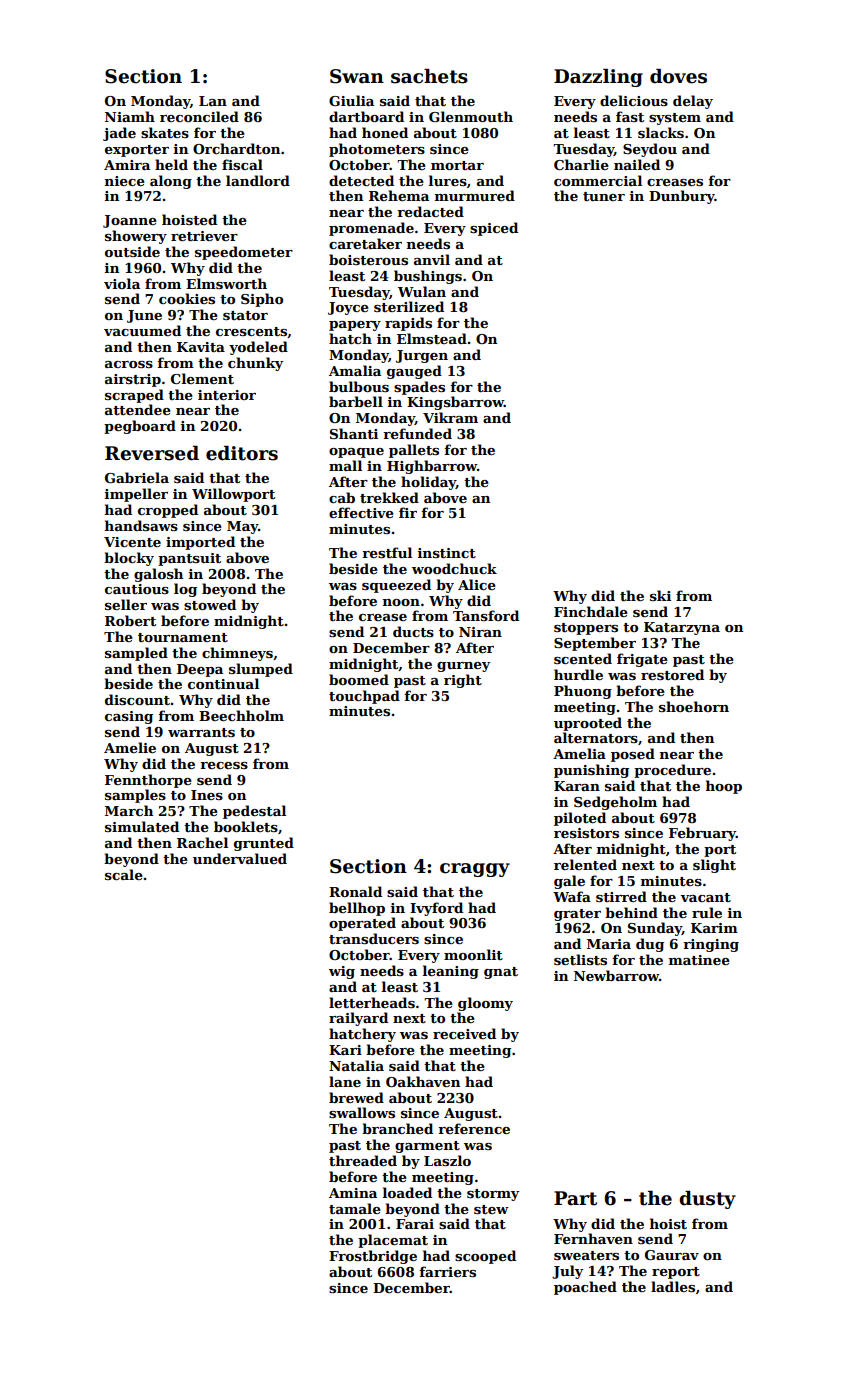 The width and height of the image is (849, 1400). Describe the element at coordinates (598, 78) in the image. I see `Dazzling` at that location.
